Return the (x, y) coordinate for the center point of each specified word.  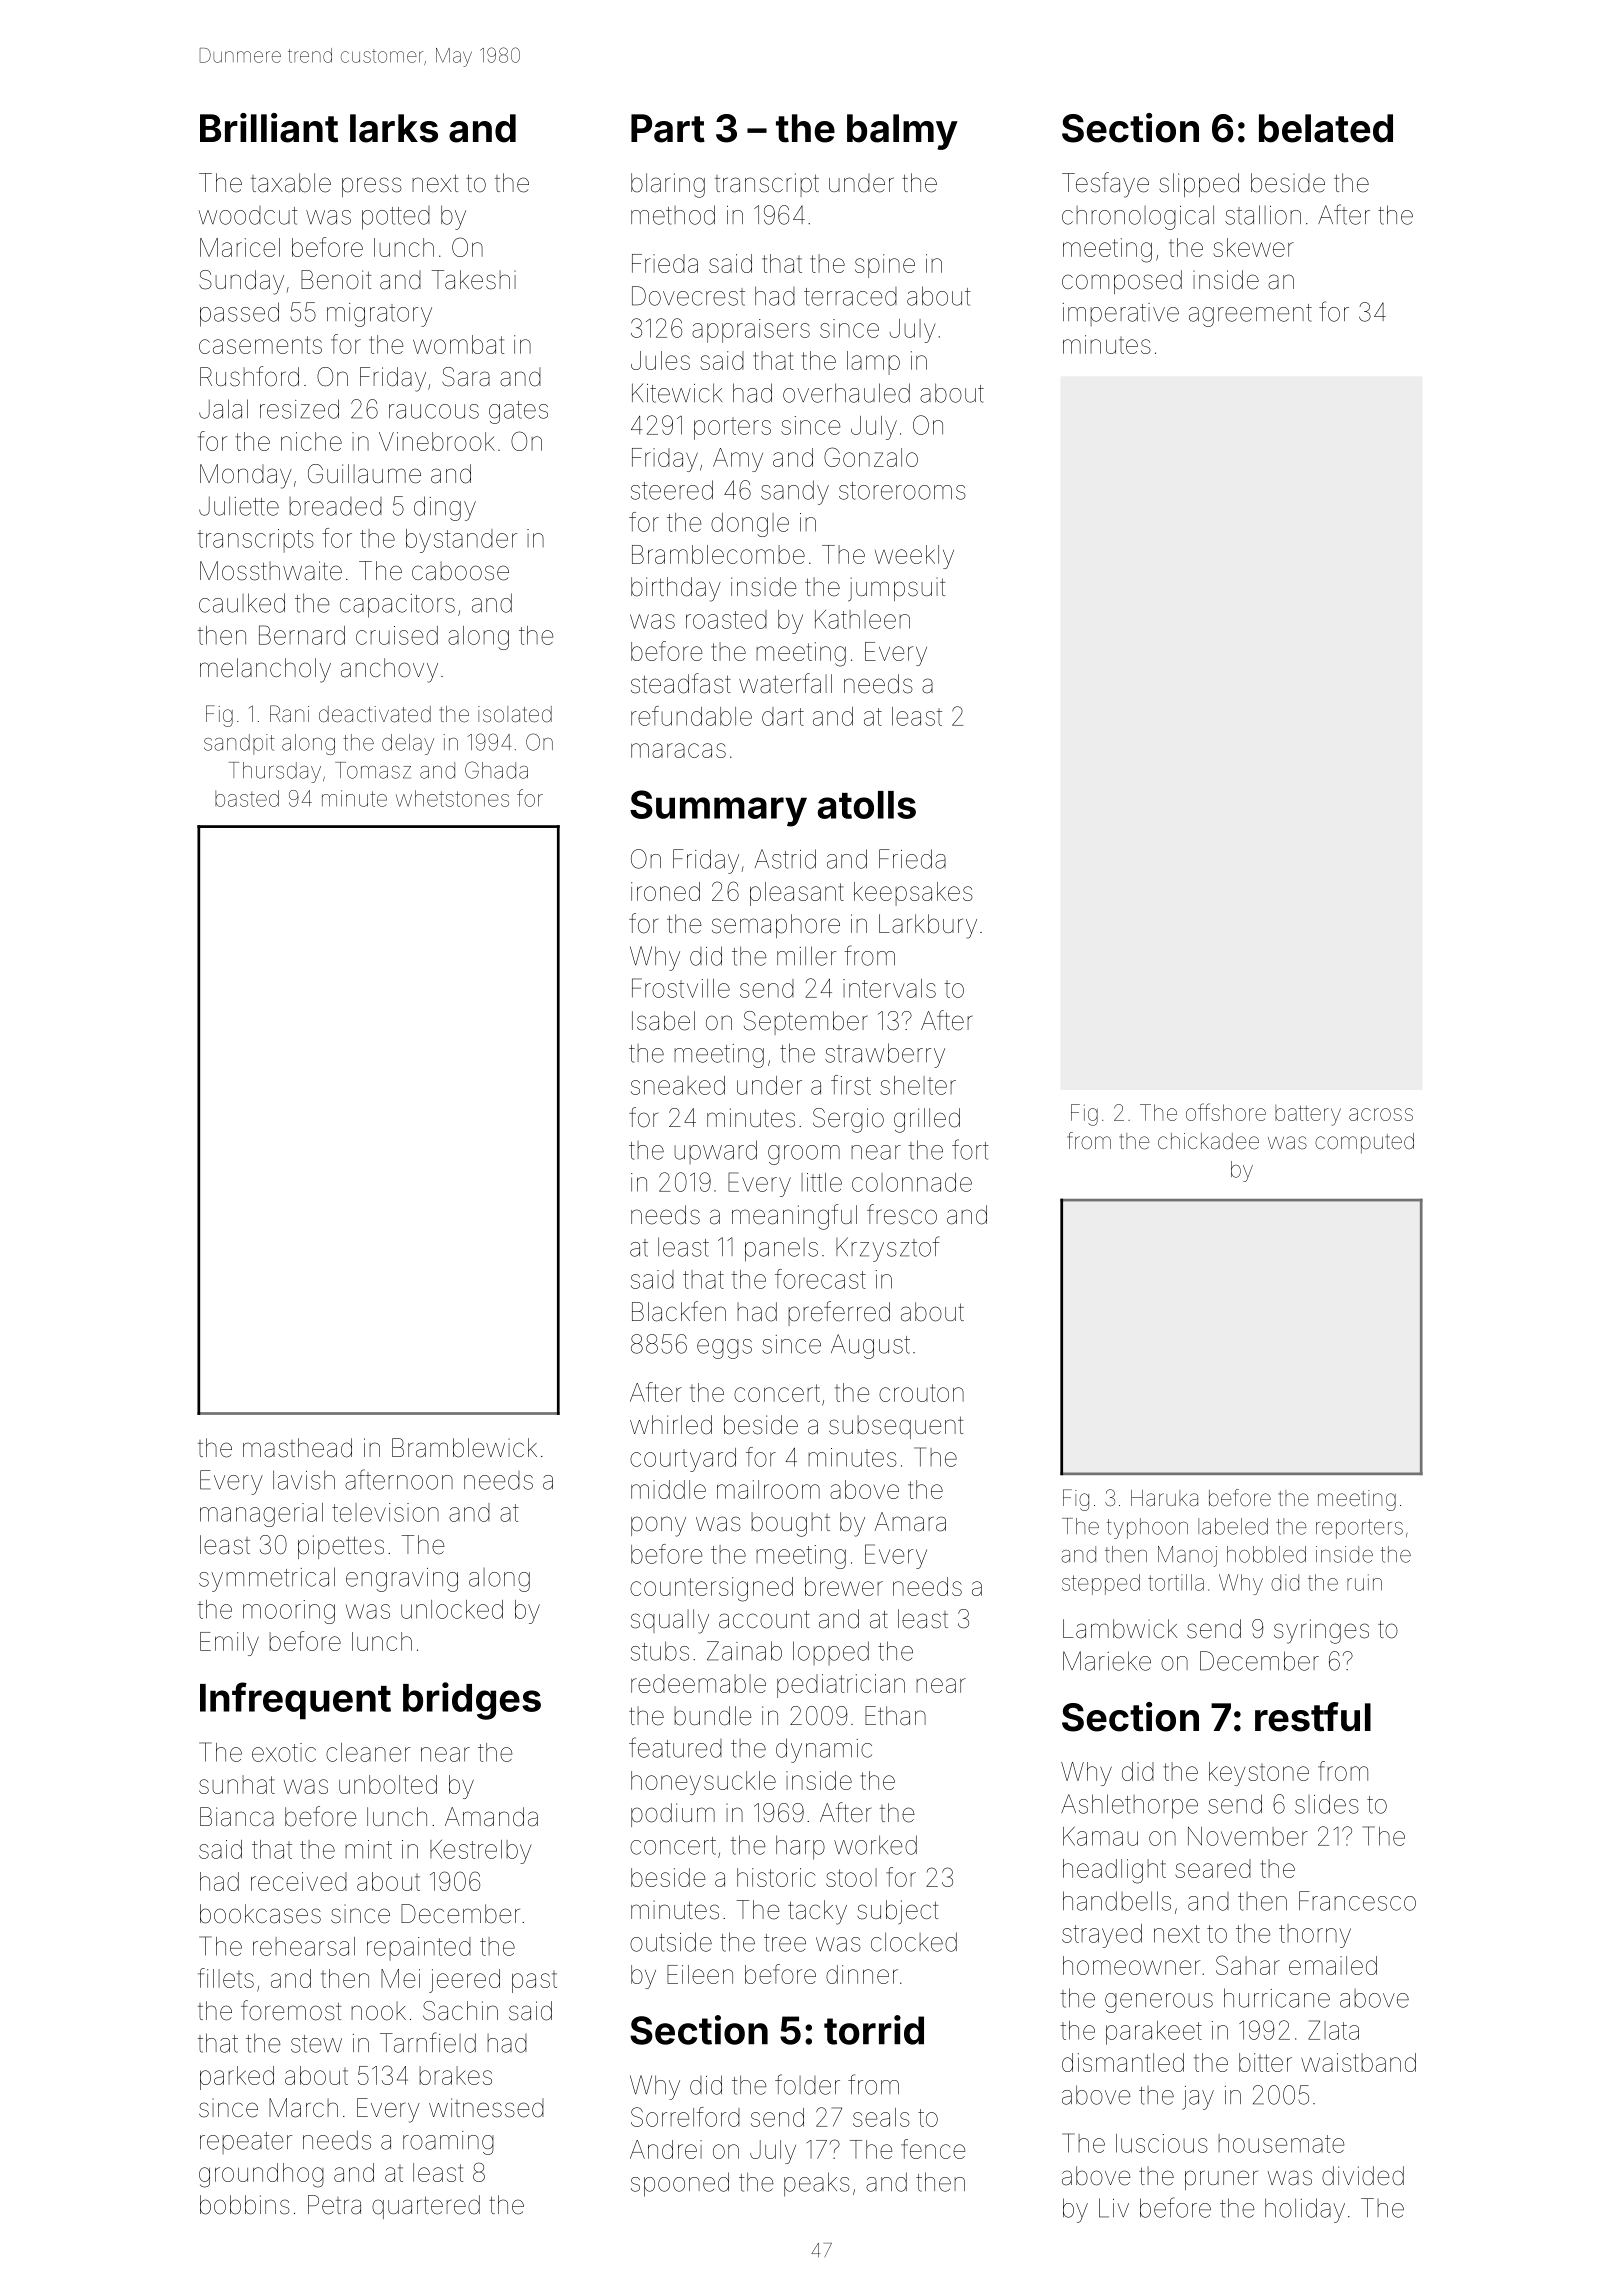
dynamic (824, 1750)
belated (1326, 128)
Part (668, 128)
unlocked (452, 1609)
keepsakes (913, 894)
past (534, 1982)
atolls (867, 805)
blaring (668, 185)
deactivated (375, 714)
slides (1327, 1804)
